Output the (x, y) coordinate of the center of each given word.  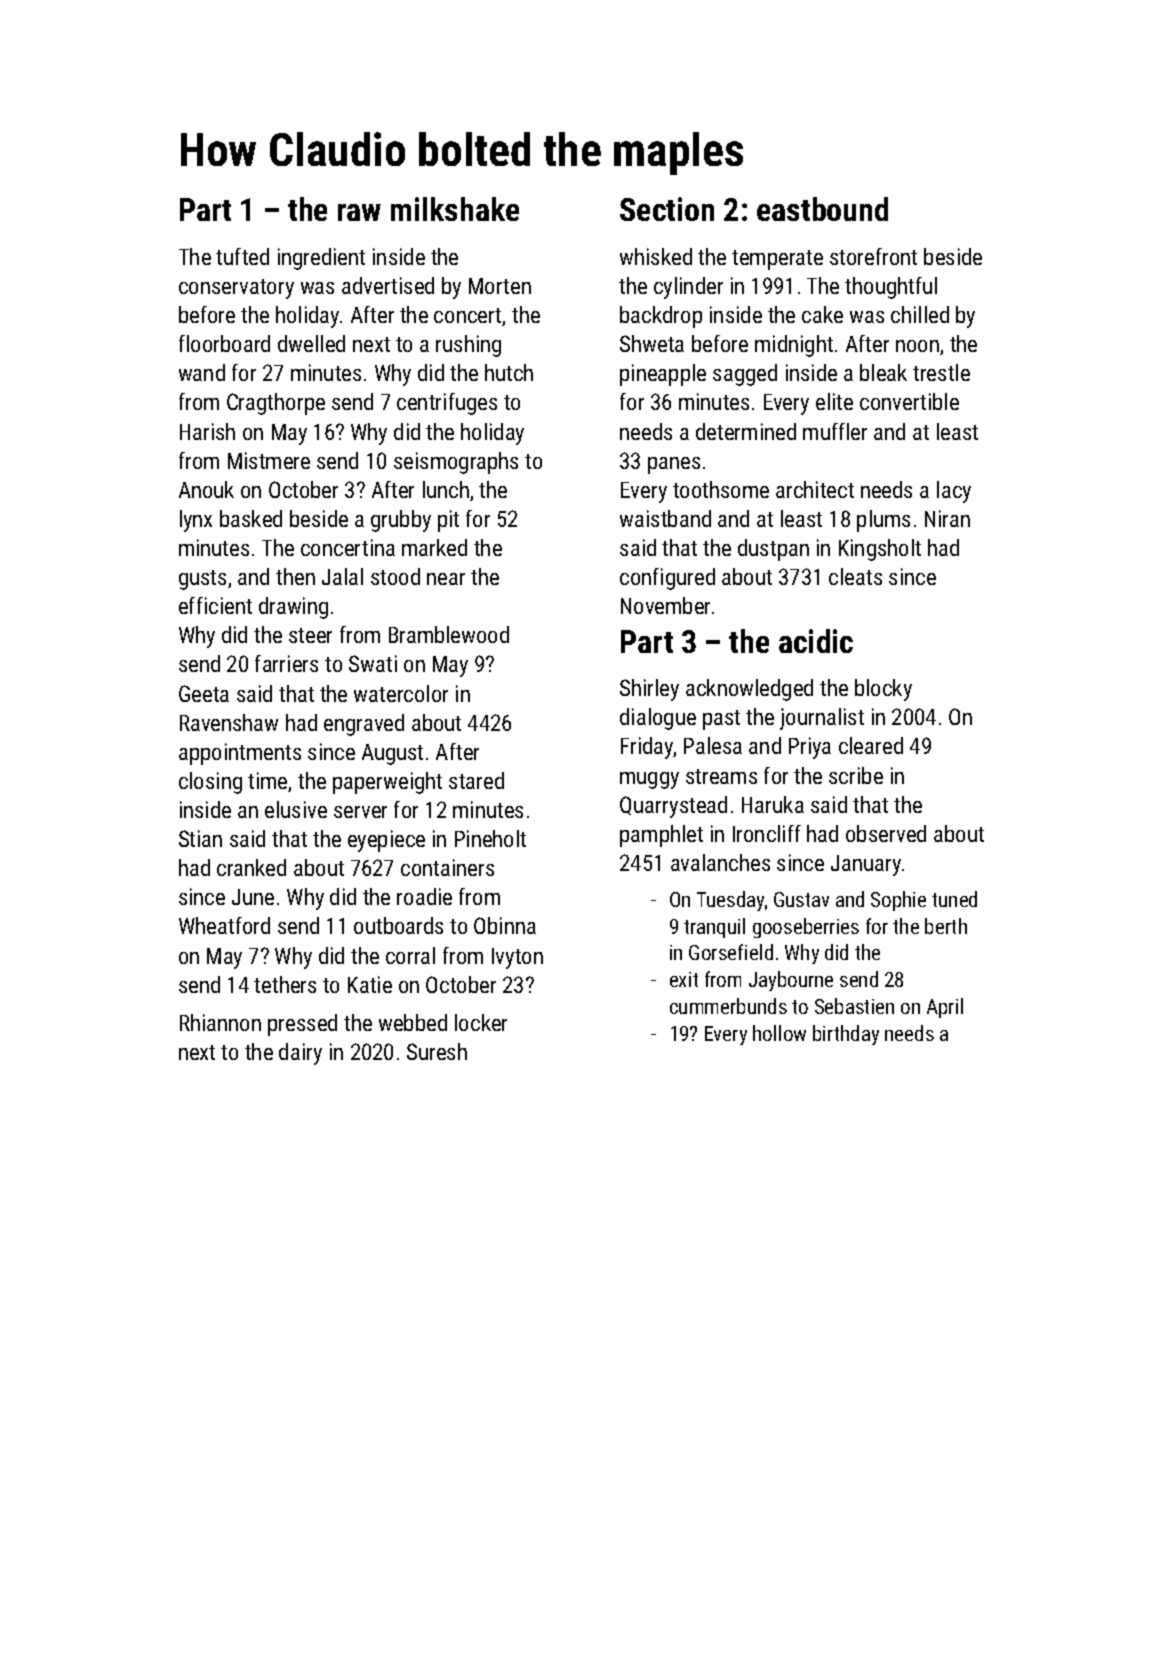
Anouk (206, 489)
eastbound (822, 209)
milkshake (455, 209)
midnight (794, 346)
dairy (300, 1054)
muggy (649, 780)
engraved (364, 725)
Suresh (437, 1051)
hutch (509, 372)
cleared (871, 745)
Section (667, 209)
